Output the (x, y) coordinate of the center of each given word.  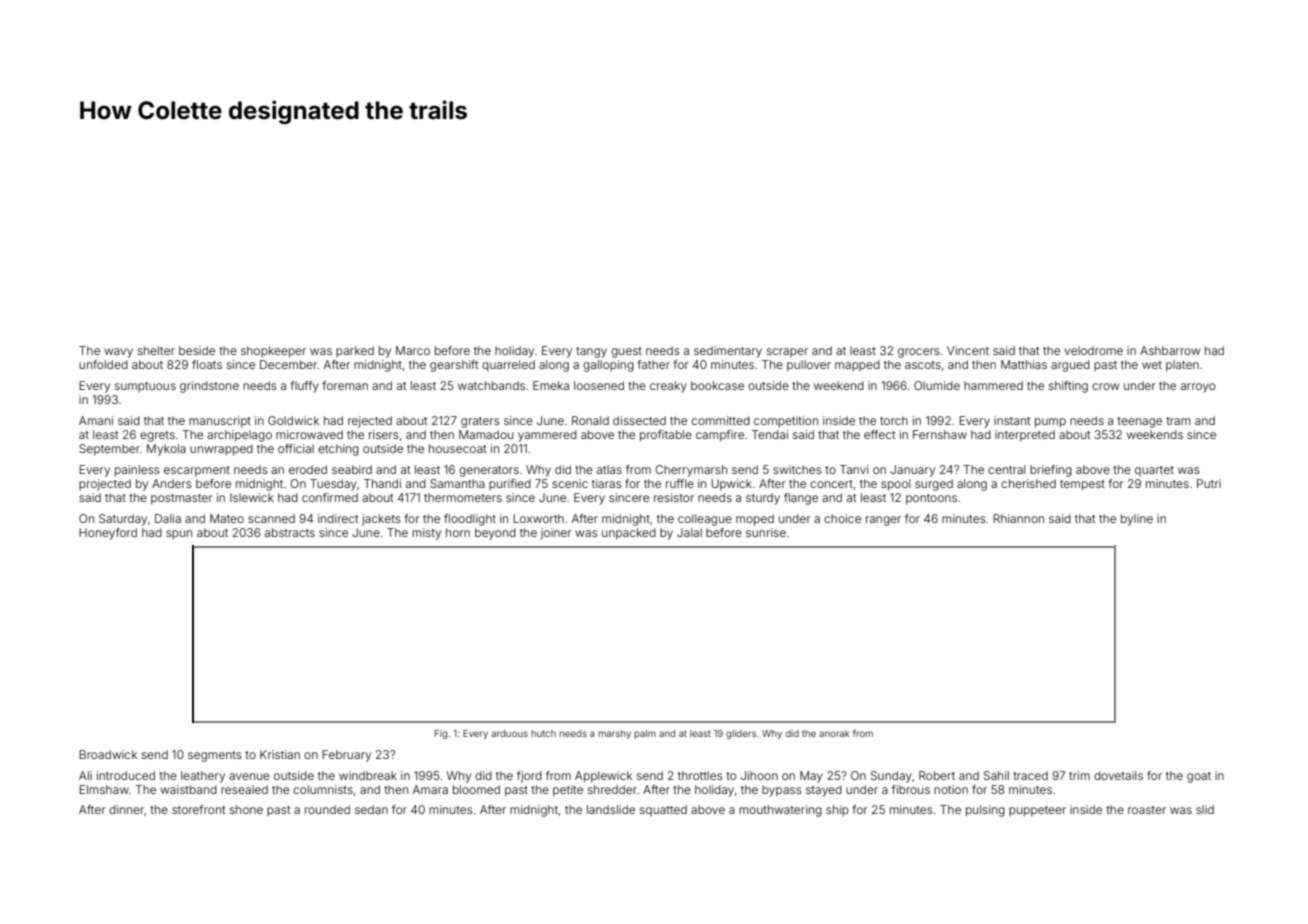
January (912, 471)
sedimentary (728, 352)
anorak (834, 733)
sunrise (766, 532)
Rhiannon (1018, 518)
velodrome (1093, 350)
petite (568, 791)
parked (355, 351)
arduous (509, 733)
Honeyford (108, 534)
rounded (327, 809)
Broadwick (108, 754)
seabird (352, 469)
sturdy (763, 499)
